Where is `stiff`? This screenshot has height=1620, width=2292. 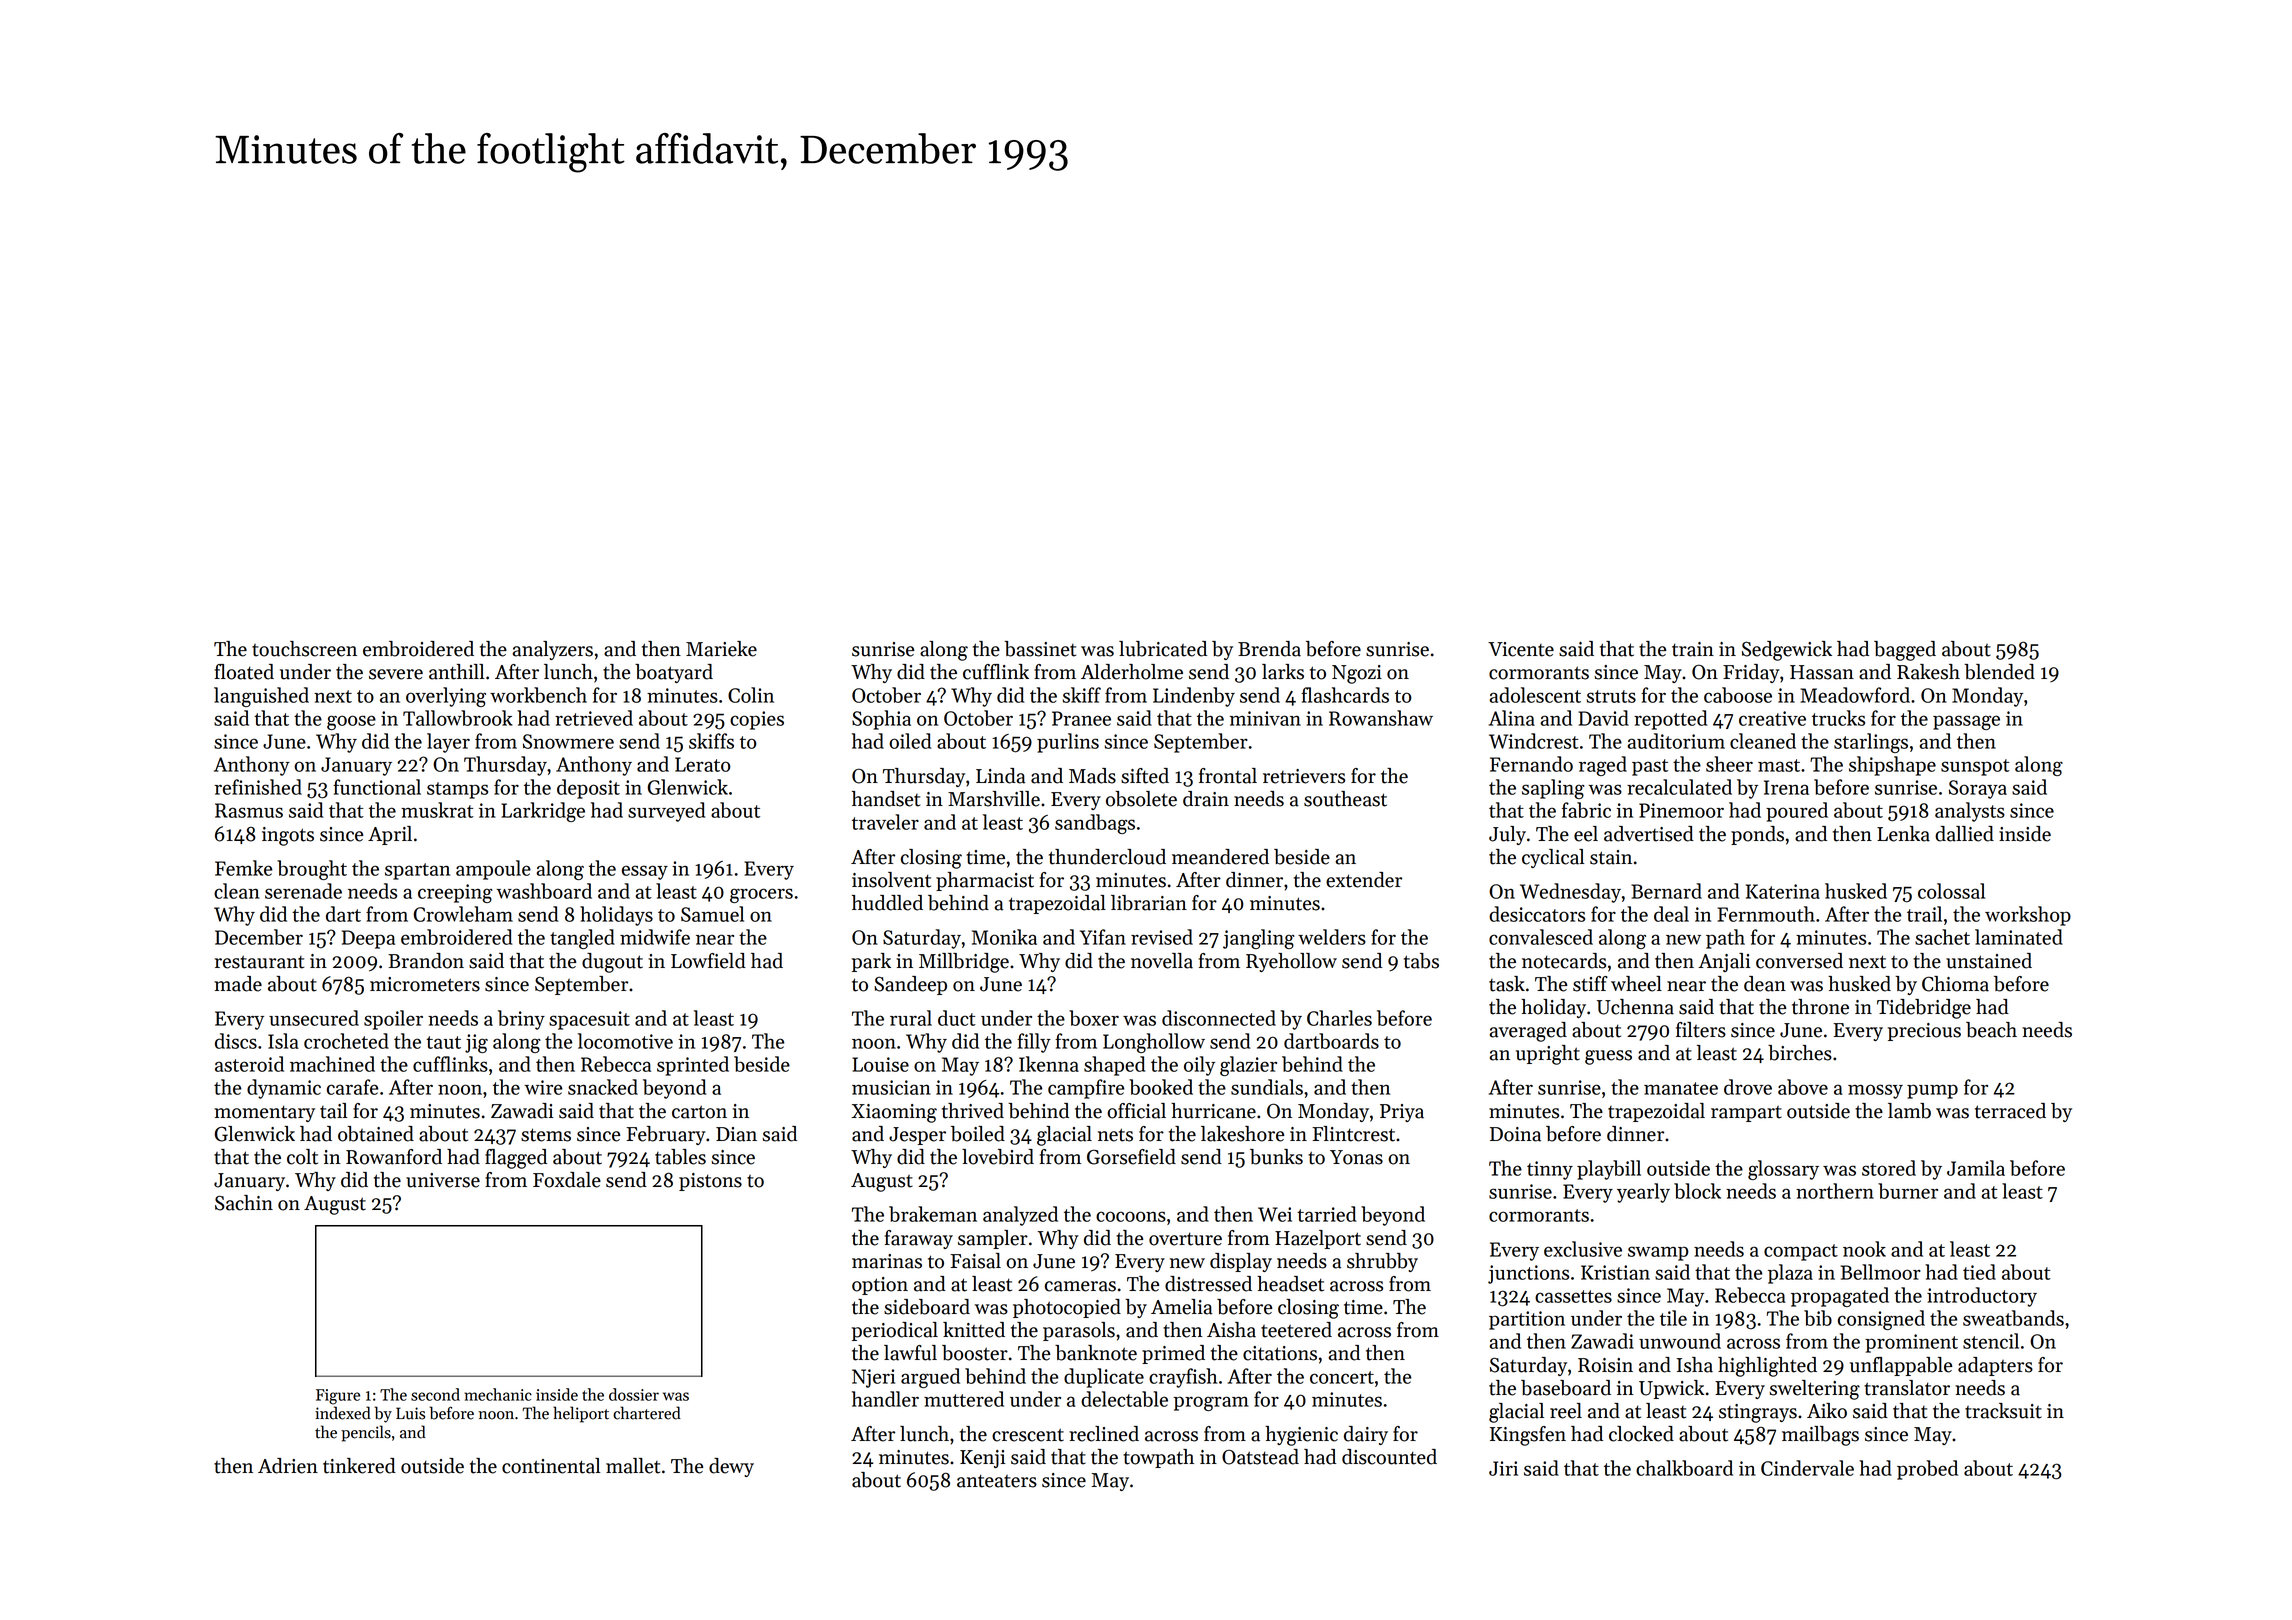 stiff is located at coordinates (1590, 984).
